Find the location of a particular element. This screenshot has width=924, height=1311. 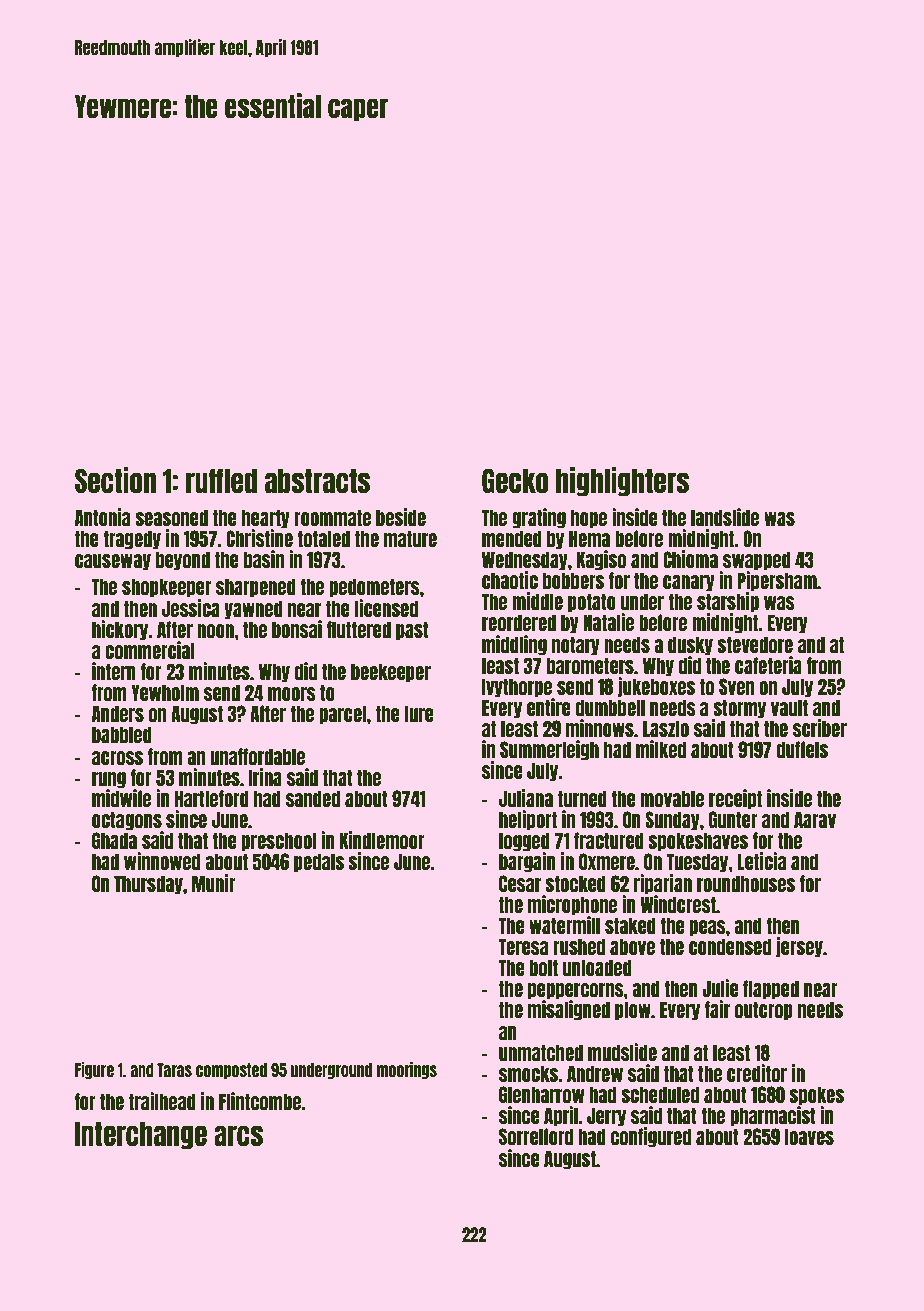

highlighters is located at coordinates (622, 482).
